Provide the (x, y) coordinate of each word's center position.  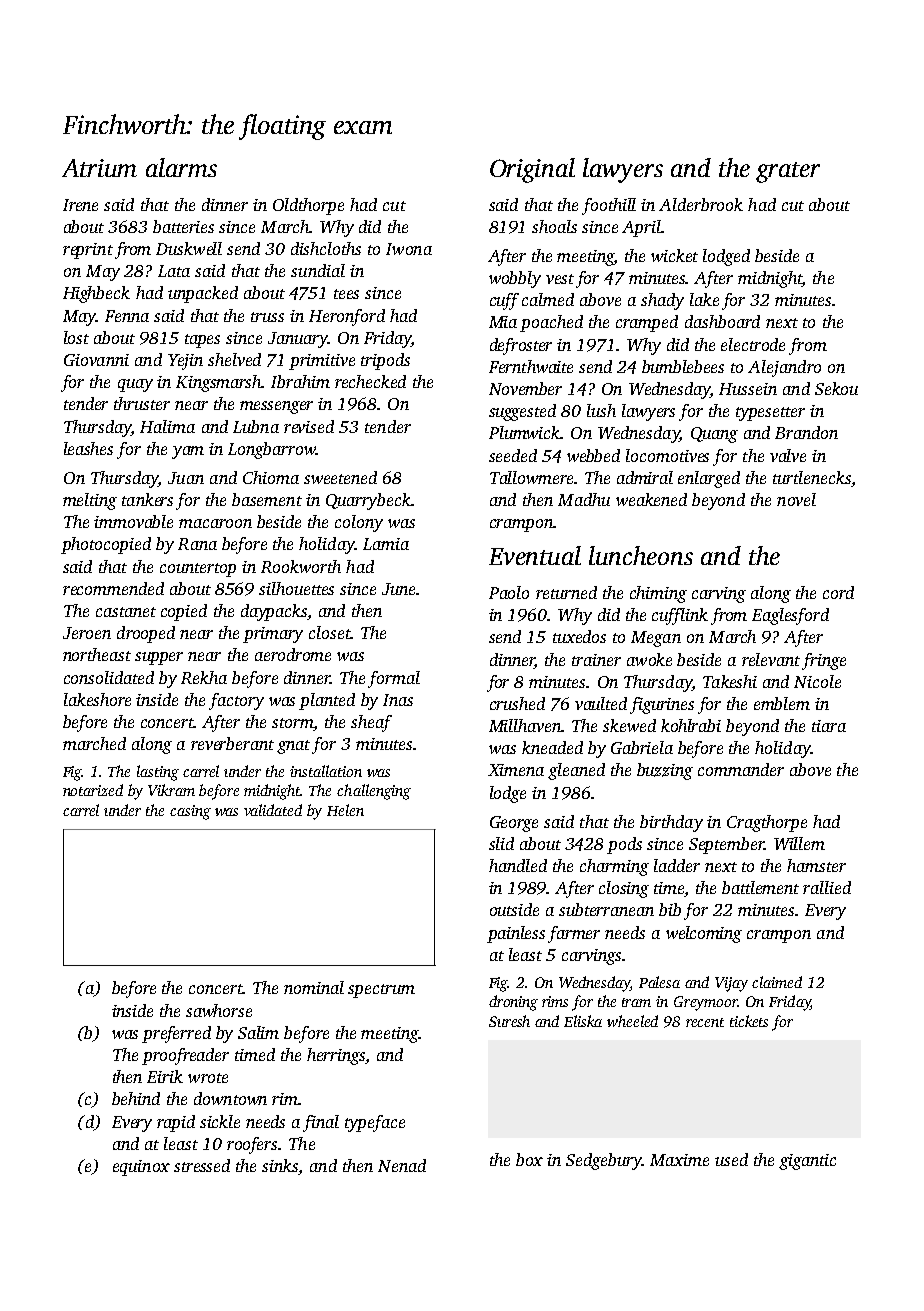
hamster (816, 865)
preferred (176, 1034)
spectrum (381, 991)
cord (838, 592)
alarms (181, 167)
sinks (280, 1165)
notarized (93, 790)
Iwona (409, 249)
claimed (777, 982)
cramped (647, 323)
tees (346, 294)
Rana (197, 544)
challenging (374, 792)
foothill (609, 206)
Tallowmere (531, 477)
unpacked (203, 294)
